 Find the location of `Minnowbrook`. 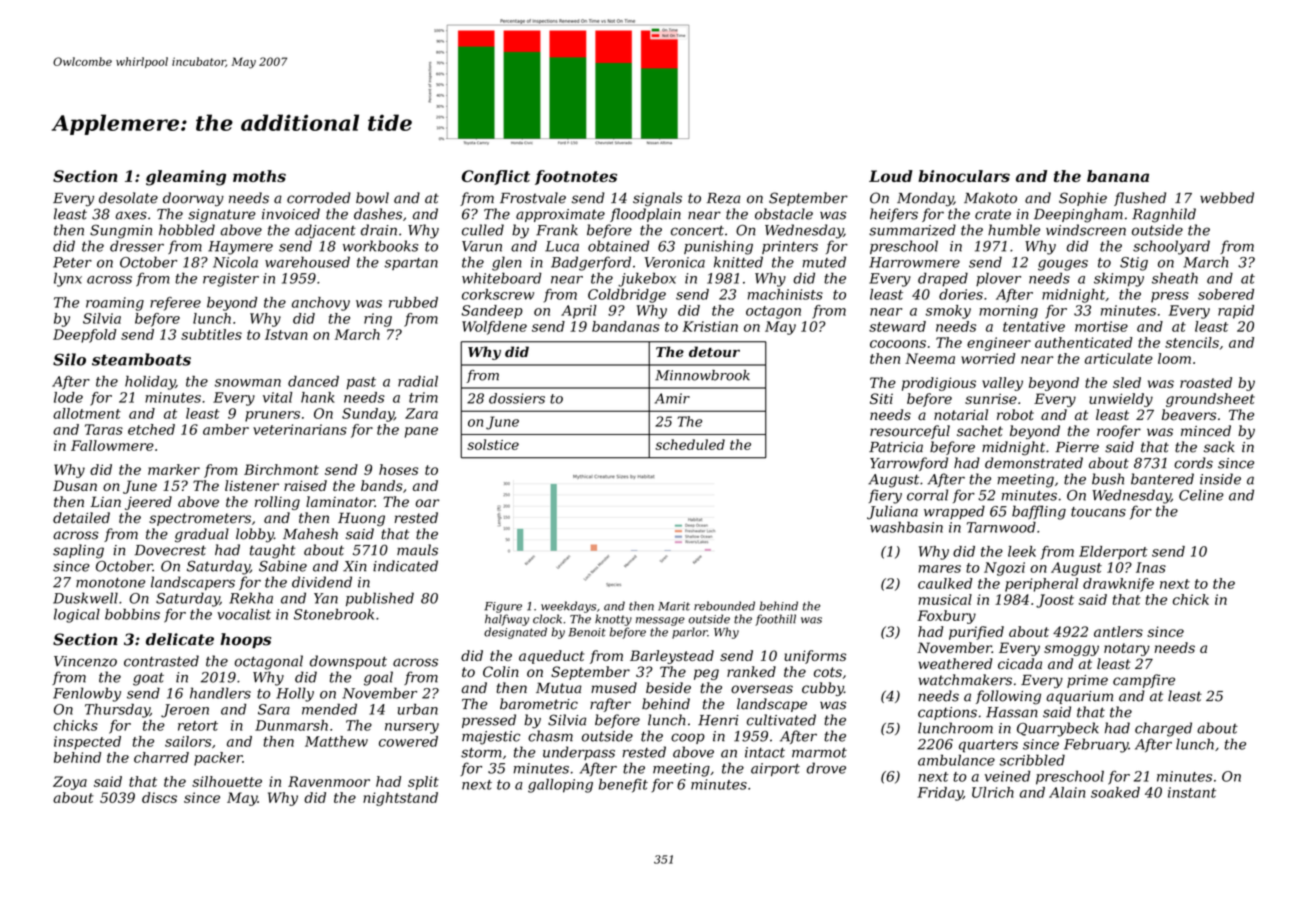

Minnowbrook is located at coordinates (702, 375).
